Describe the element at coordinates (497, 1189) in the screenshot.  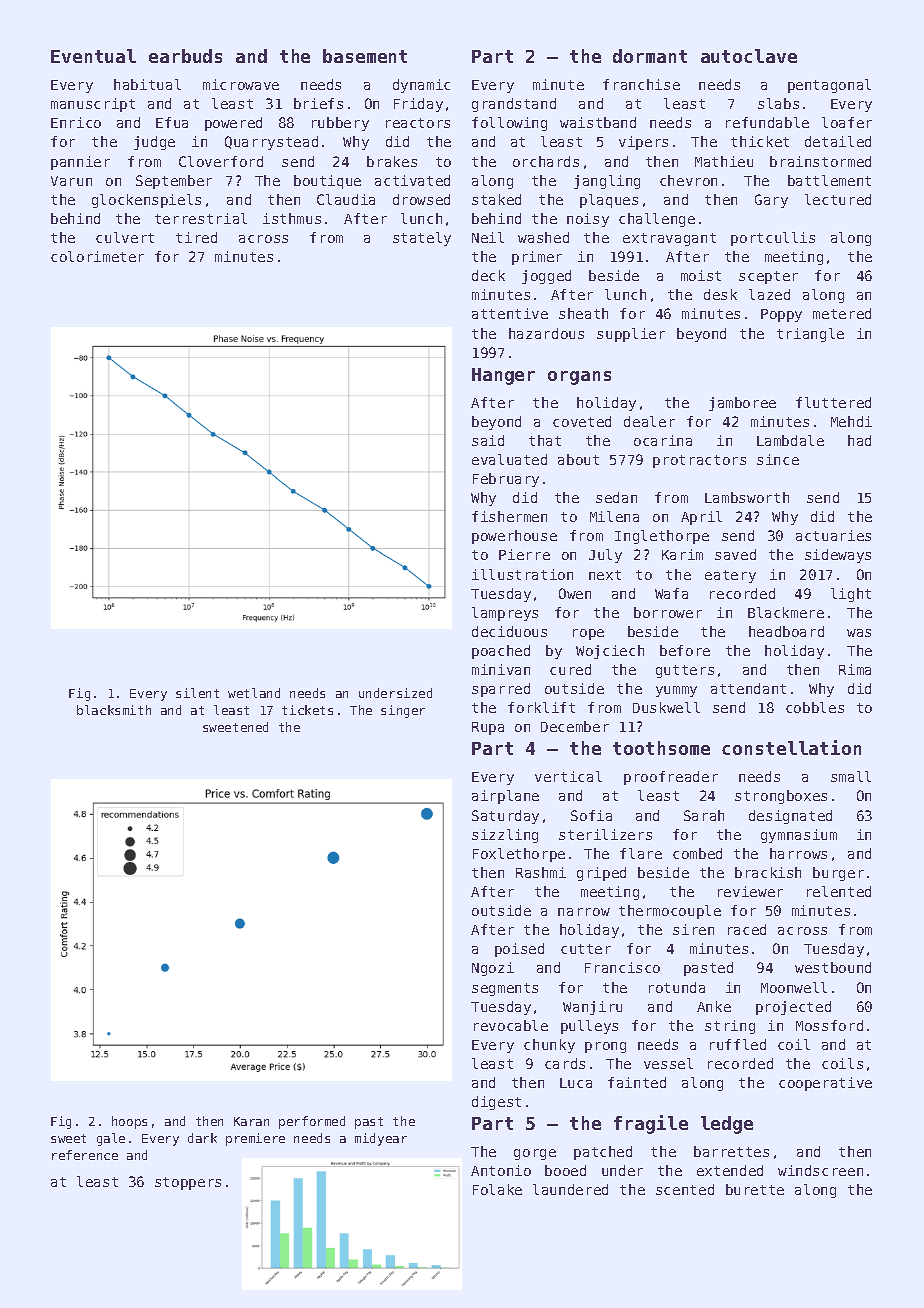
I see `Folake` at that location.
